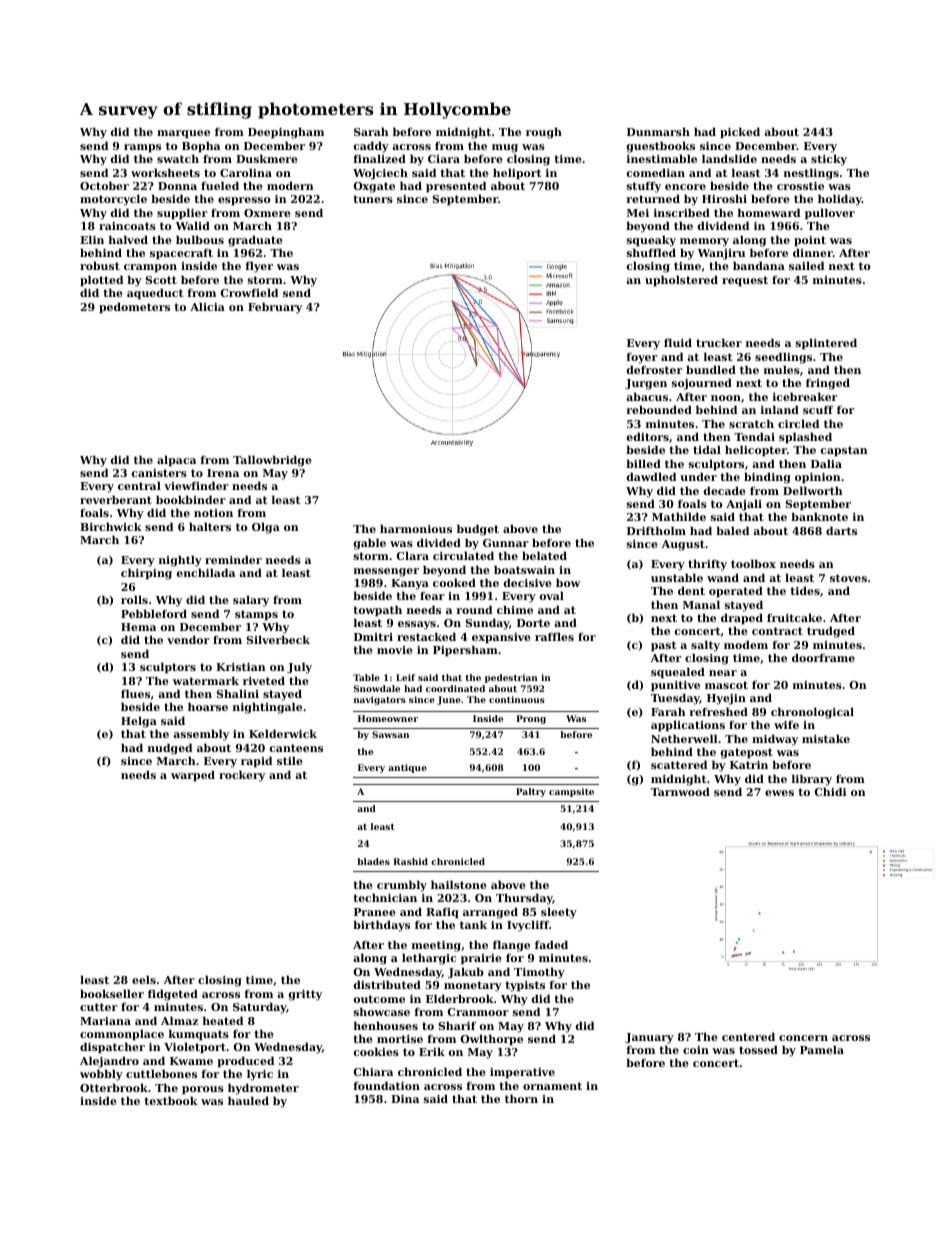  I want to click on Chidi, so click(830, 791).
